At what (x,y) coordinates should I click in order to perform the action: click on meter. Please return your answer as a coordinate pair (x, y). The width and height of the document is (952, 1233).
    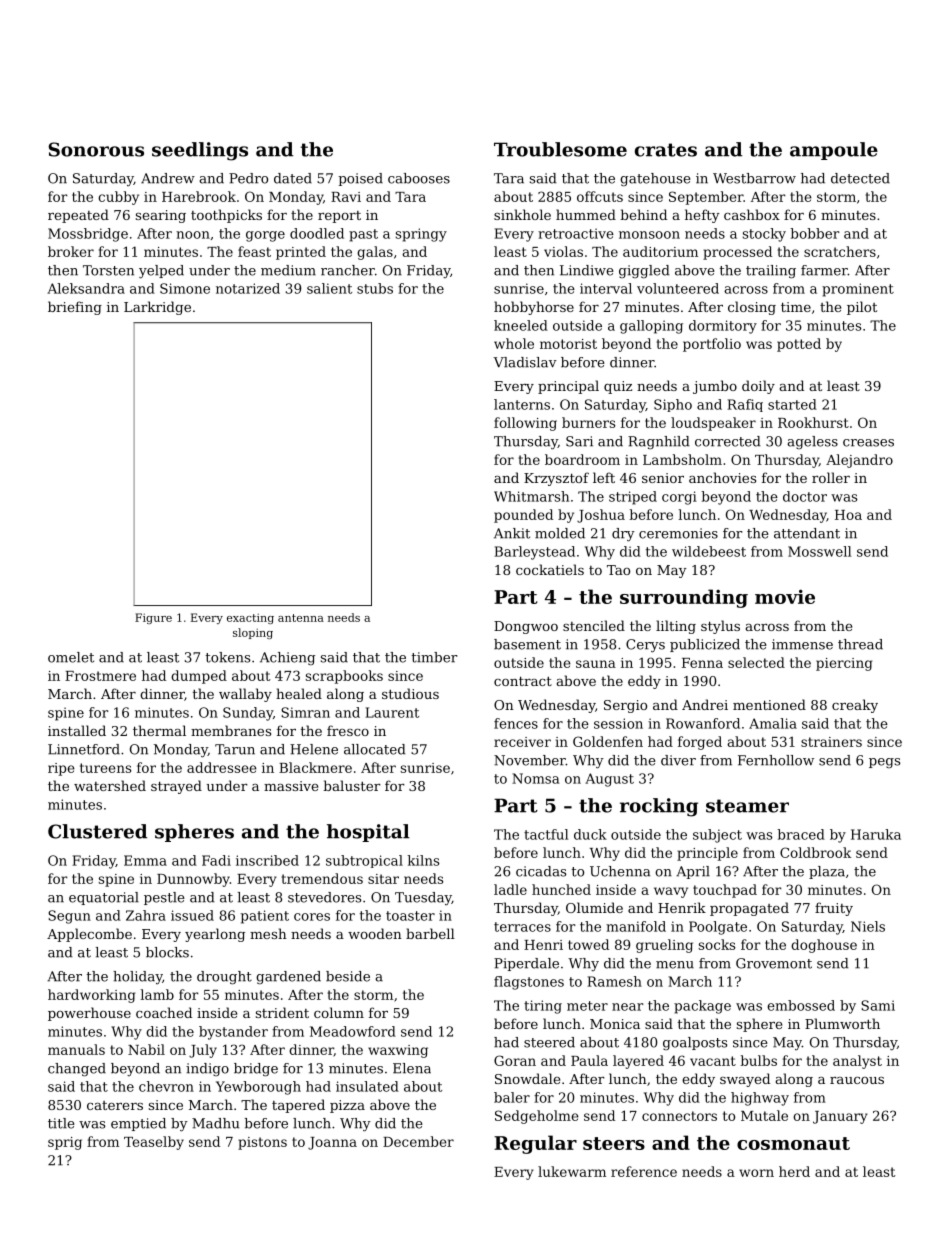
    Looking at the image, I should click on (587, 1006).
